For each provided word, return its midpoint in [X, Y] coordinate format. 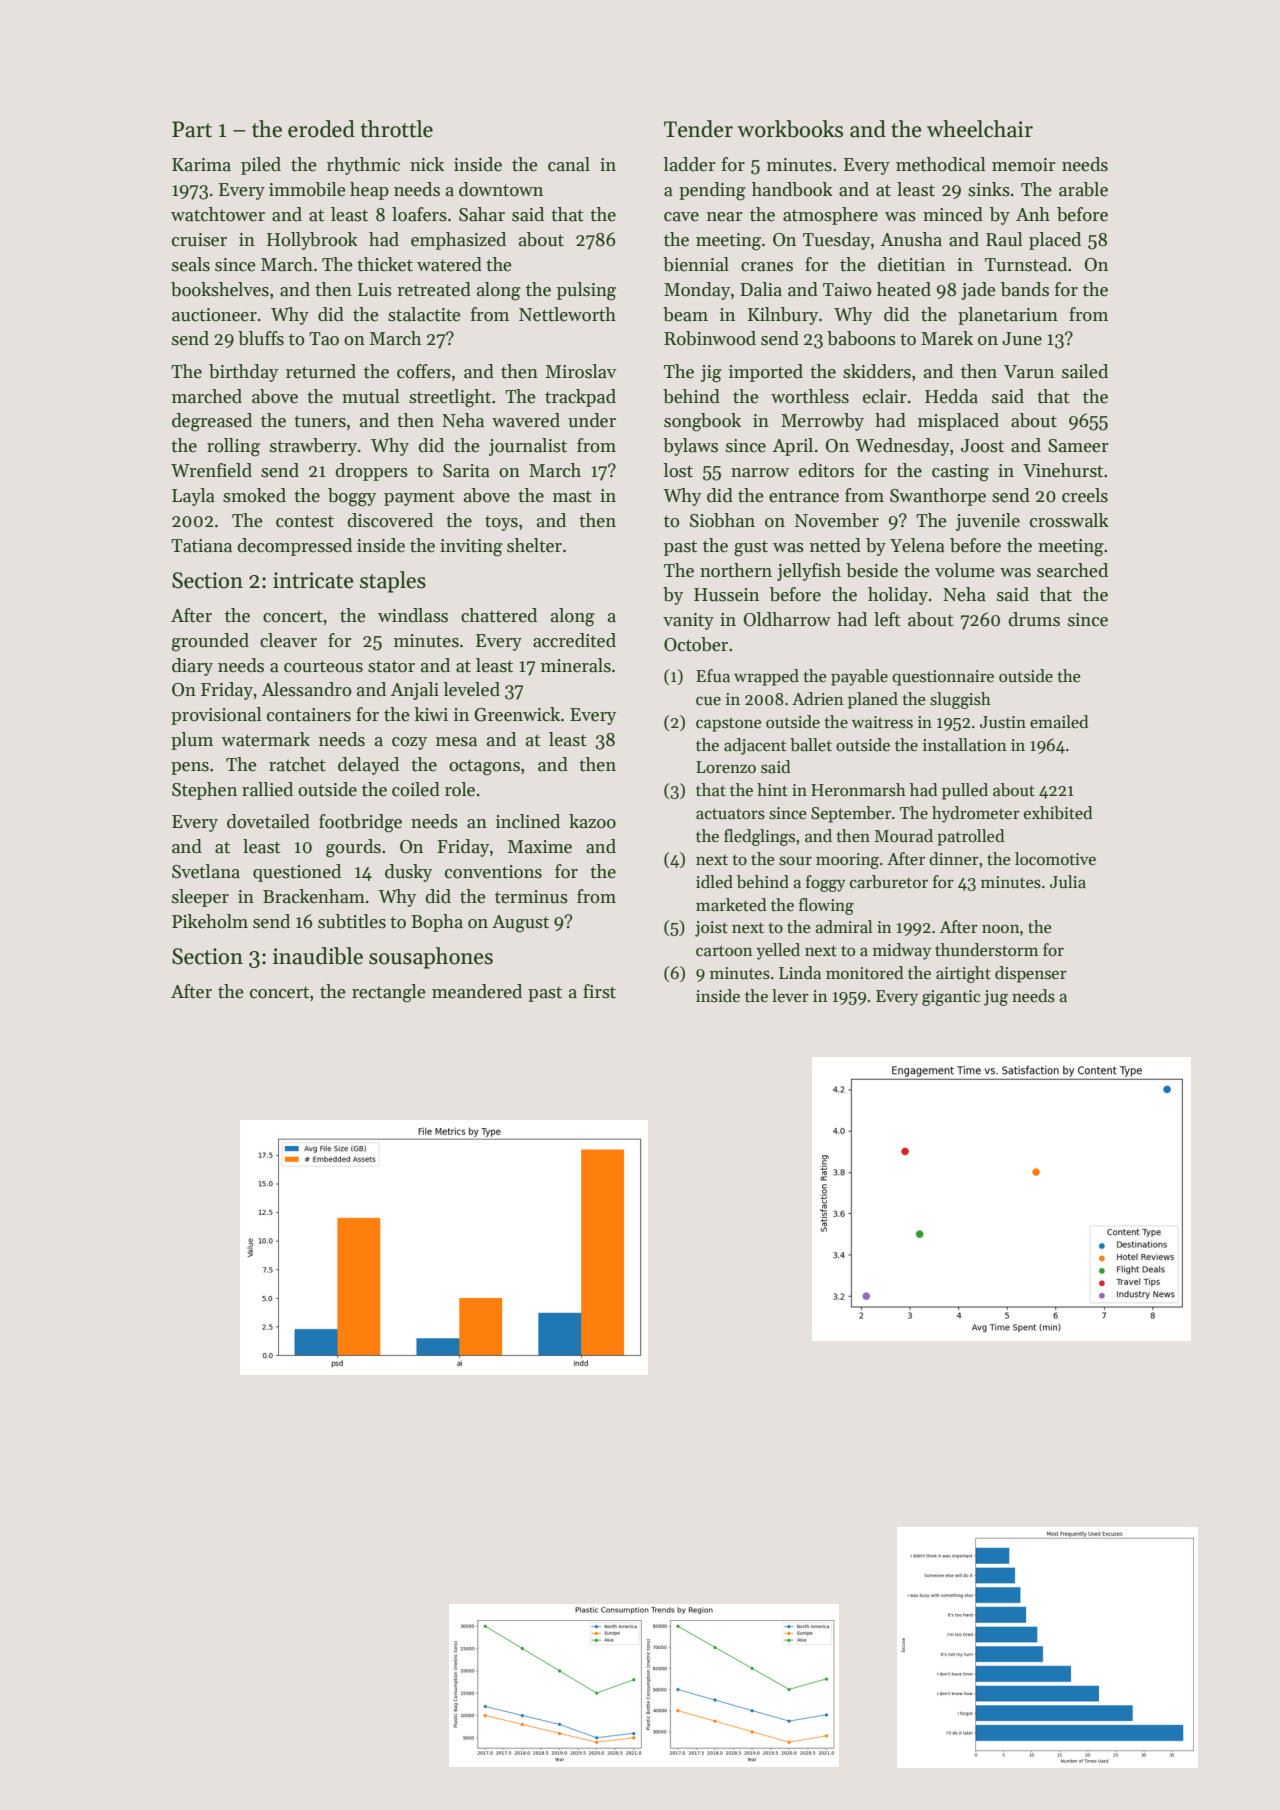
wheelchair [980, 129]
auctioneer [214, 315]
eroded [321, 129]
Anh [1033, 214]
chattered [499, 615]
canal [569, 164]
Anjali [415, 691]
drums [1034, 619]
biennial [696, 264]
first [599, 991]
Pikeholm [210, 921]
